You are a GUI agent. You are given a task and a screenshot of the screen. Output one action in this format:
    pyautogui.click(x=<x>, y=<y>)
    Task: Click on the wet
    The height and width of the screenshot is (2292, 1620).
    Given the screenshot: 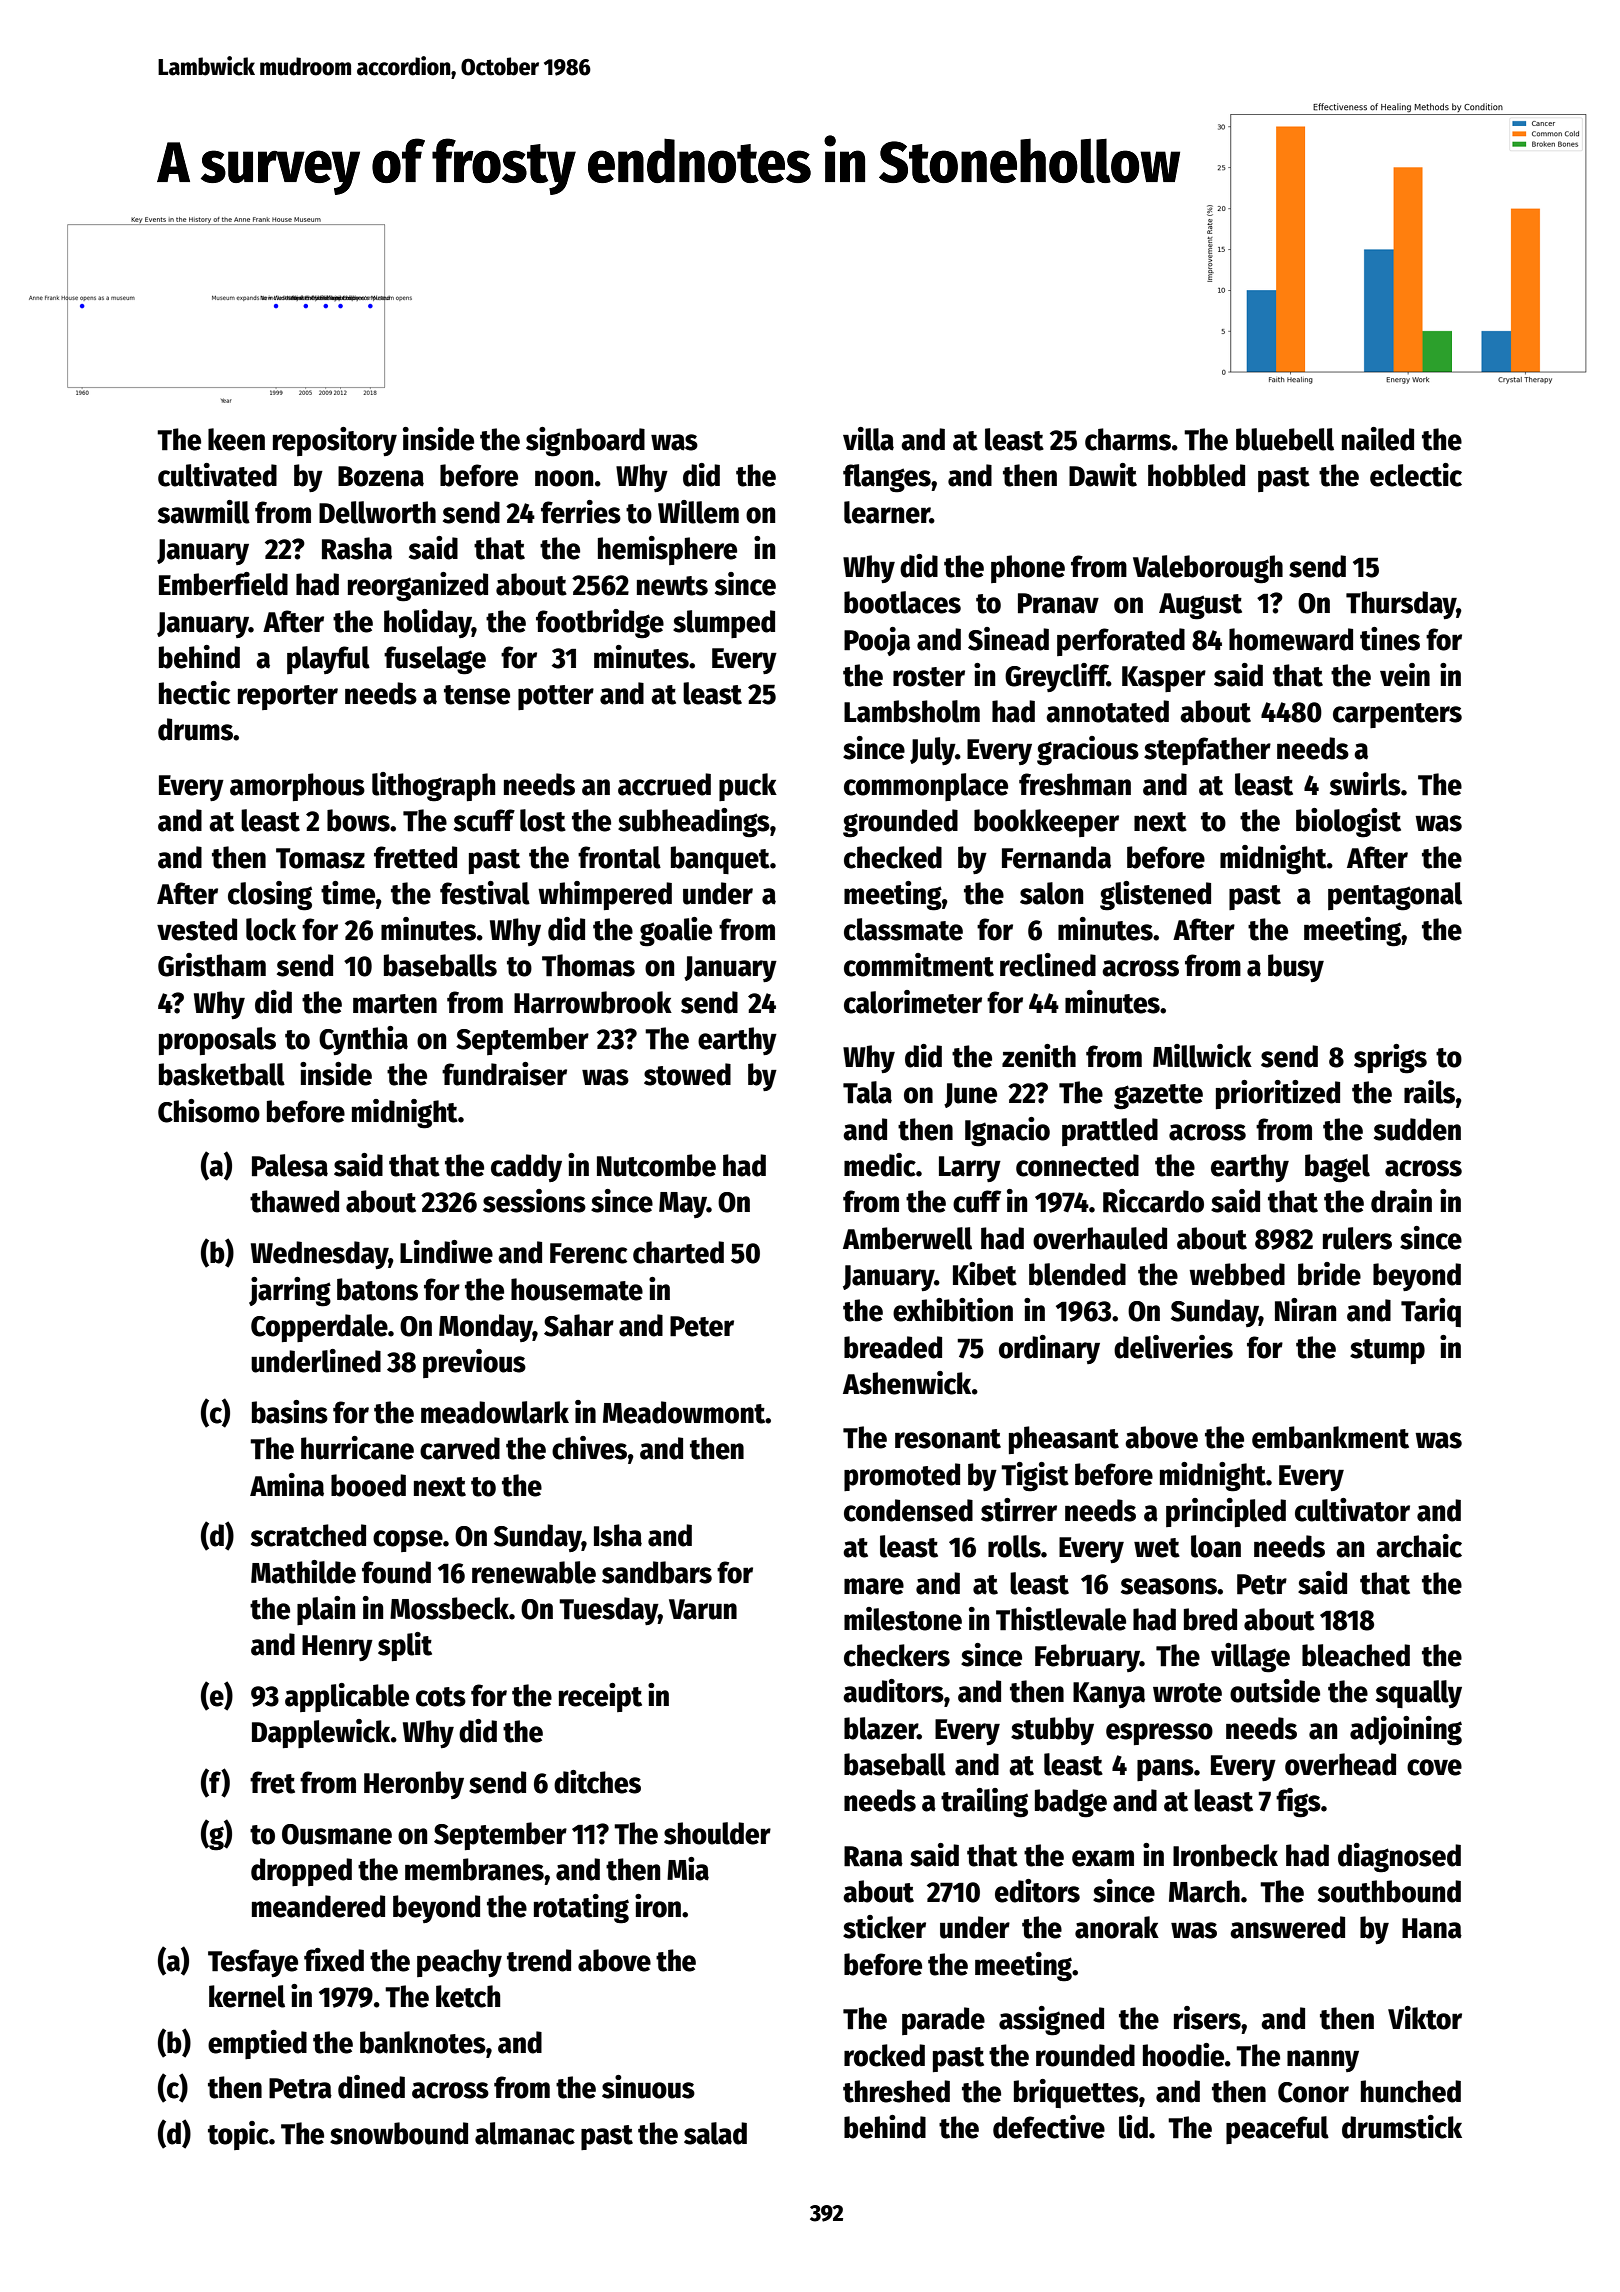 What is the action you would take?
    pyautogui.click(x=1157, y=1548)
